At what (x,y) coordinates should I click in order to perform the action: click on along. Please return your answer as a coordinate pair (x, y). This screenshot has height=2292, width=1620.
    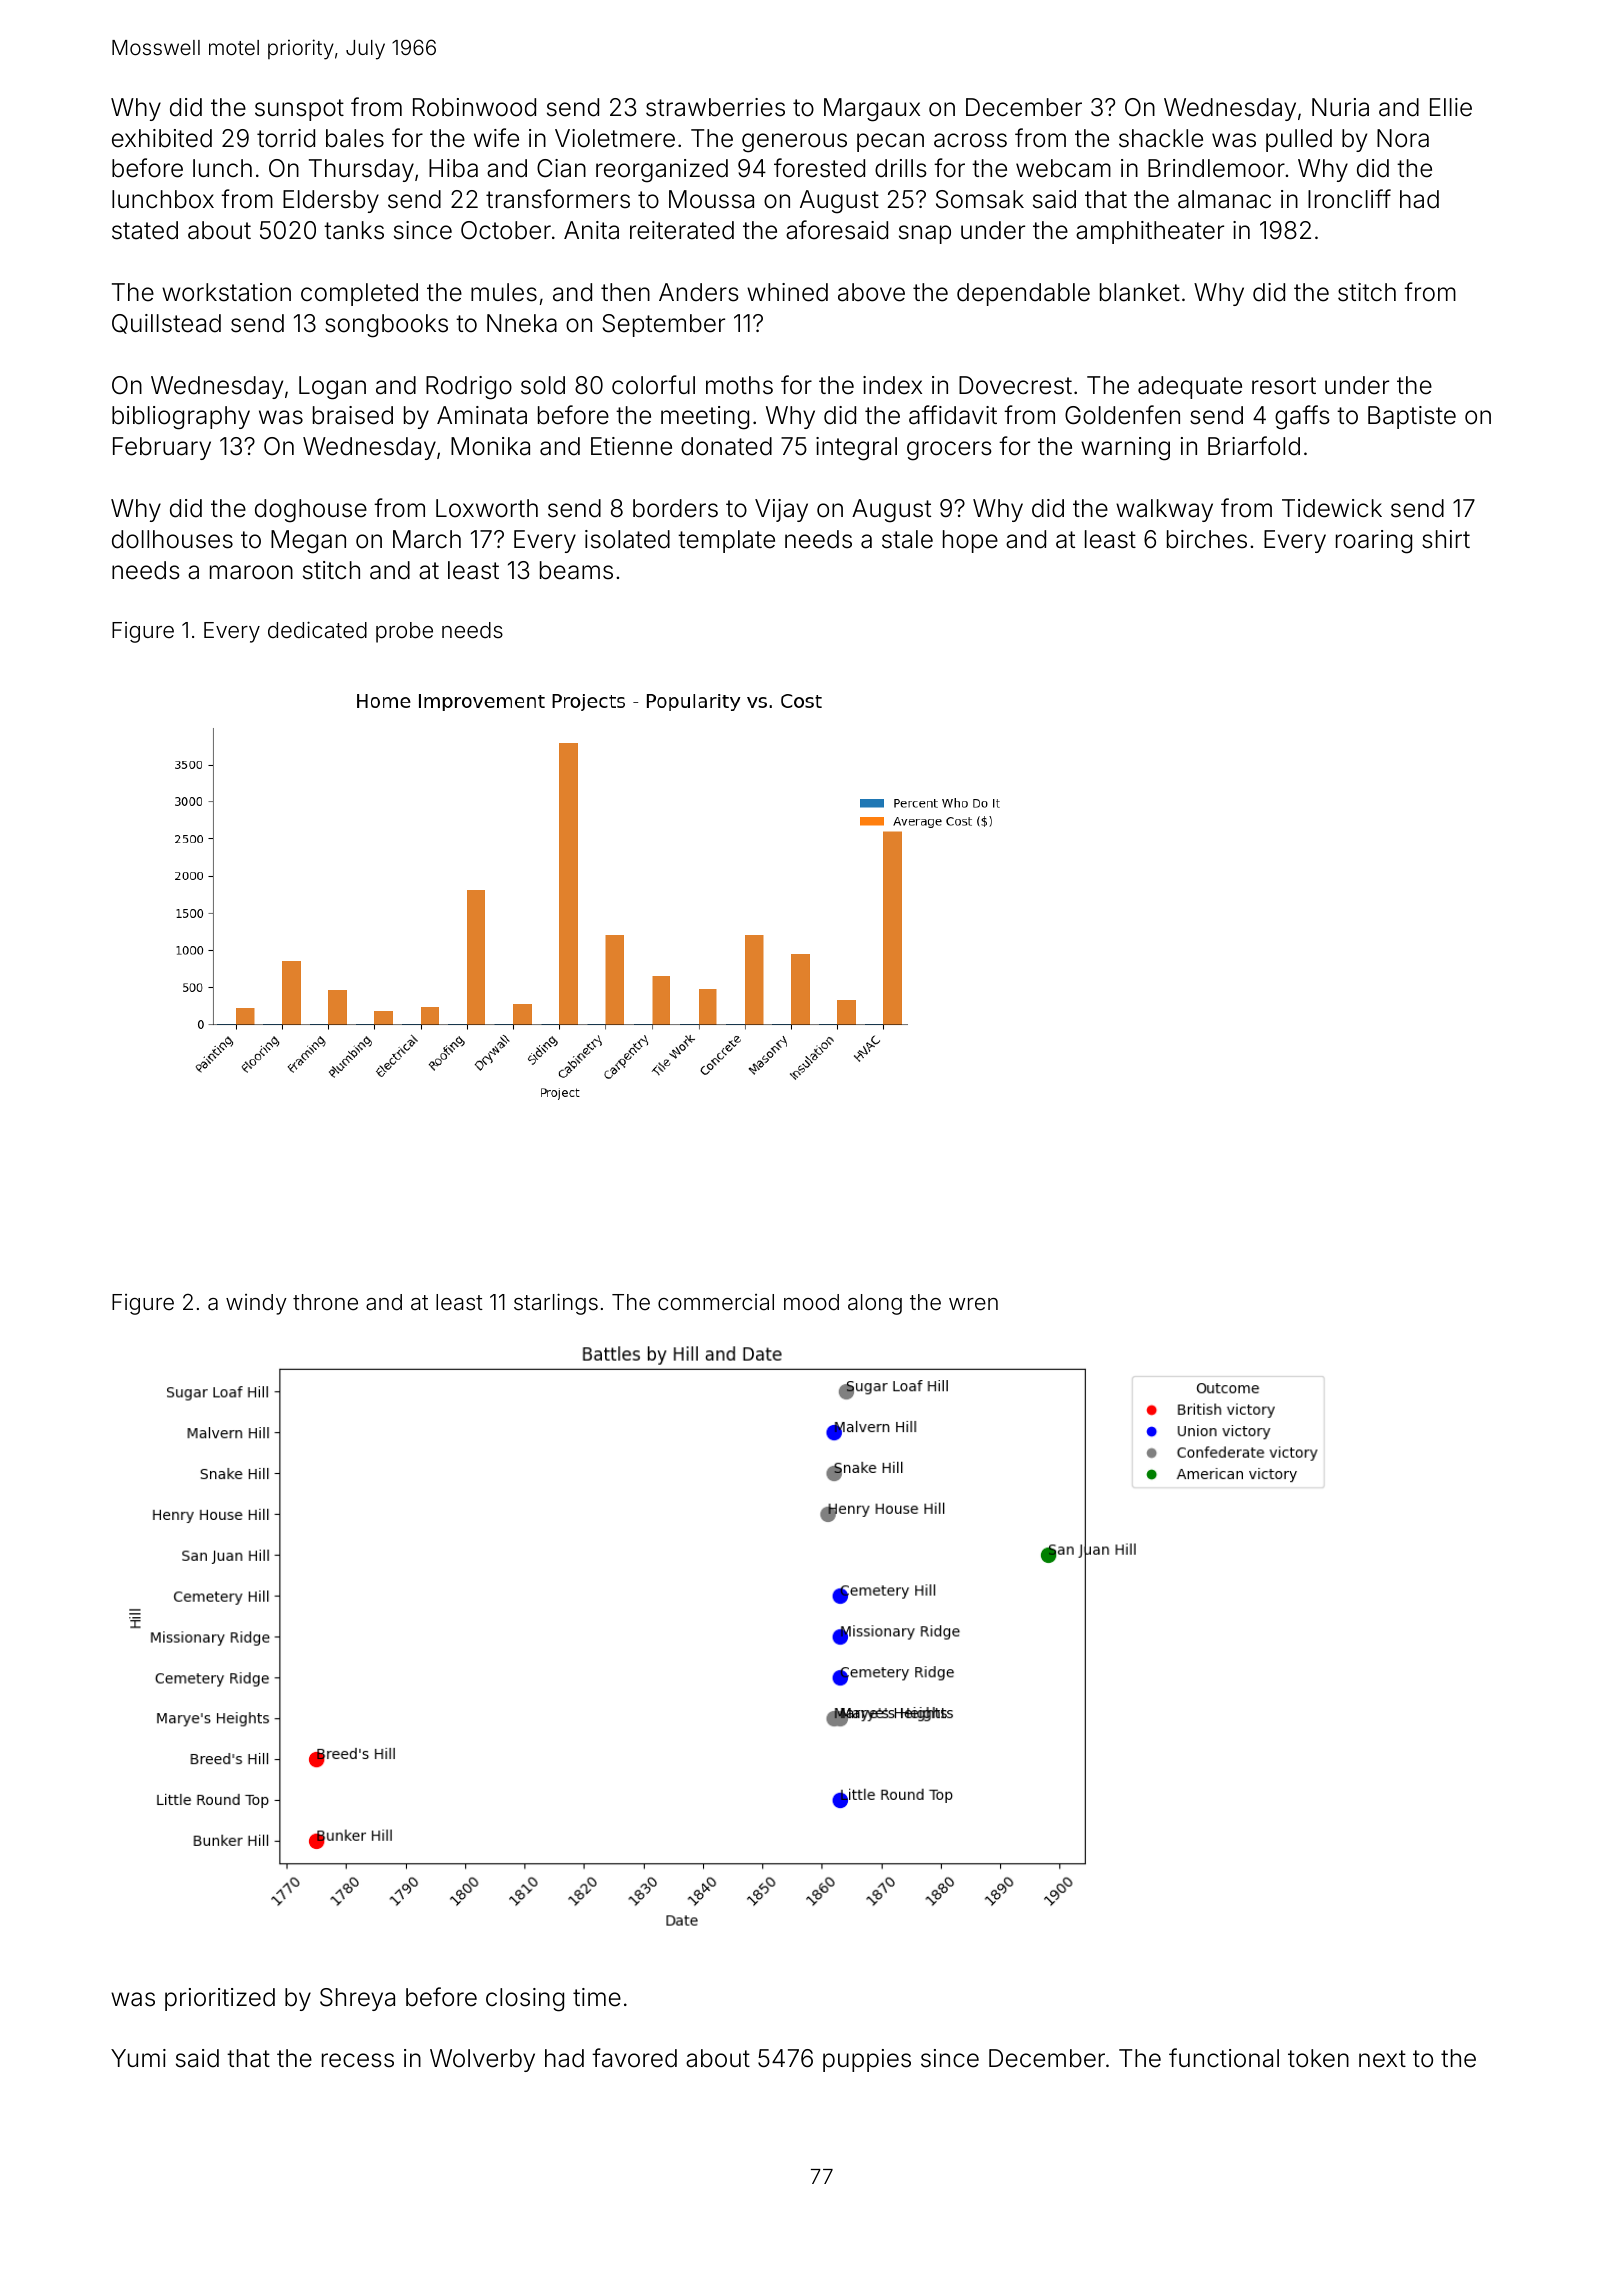
    Looking at the image, I should click on (875, 1304).
